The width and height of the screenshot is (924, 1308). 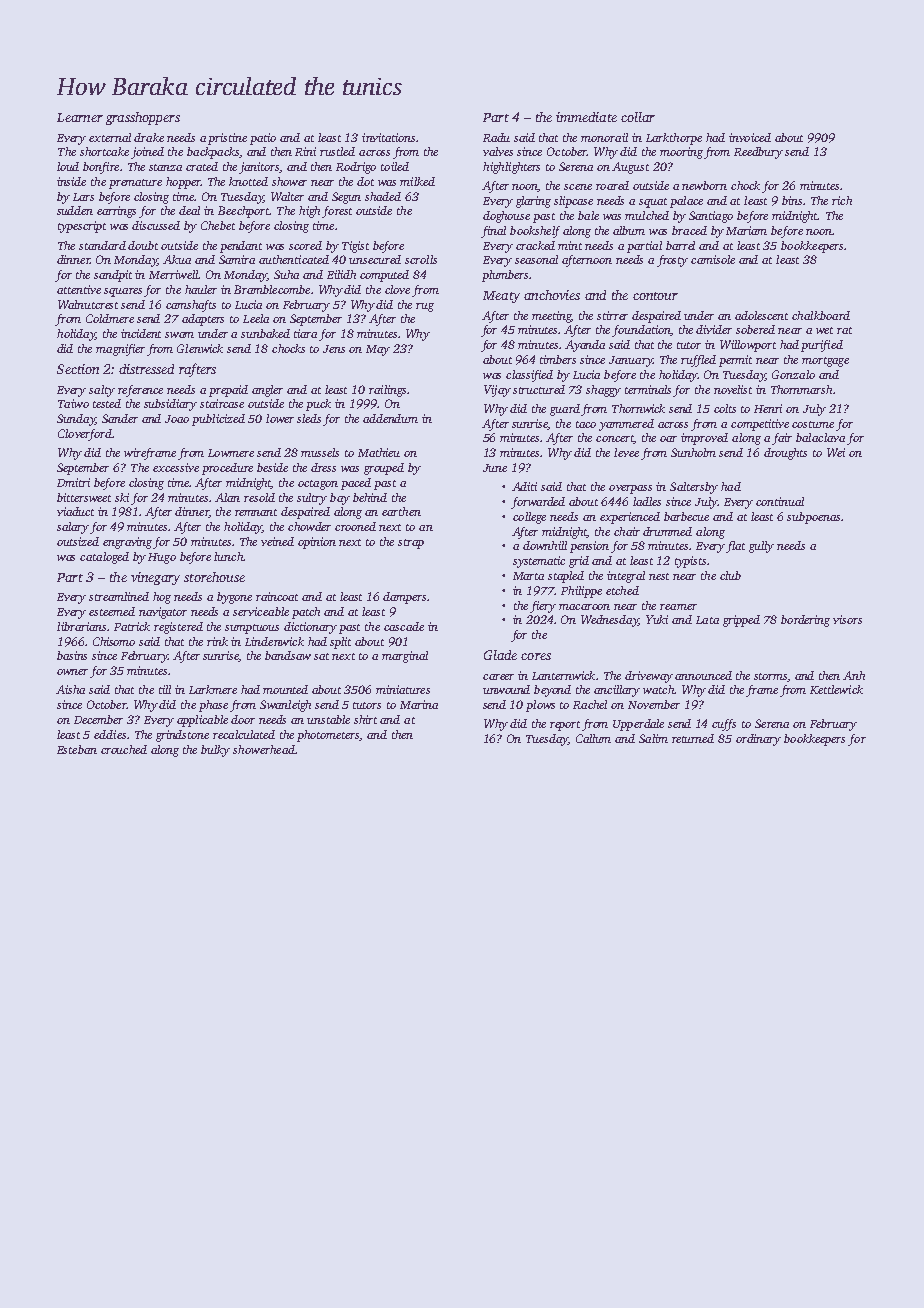 I want to click on prepaid, so click(x=228, y=391).
